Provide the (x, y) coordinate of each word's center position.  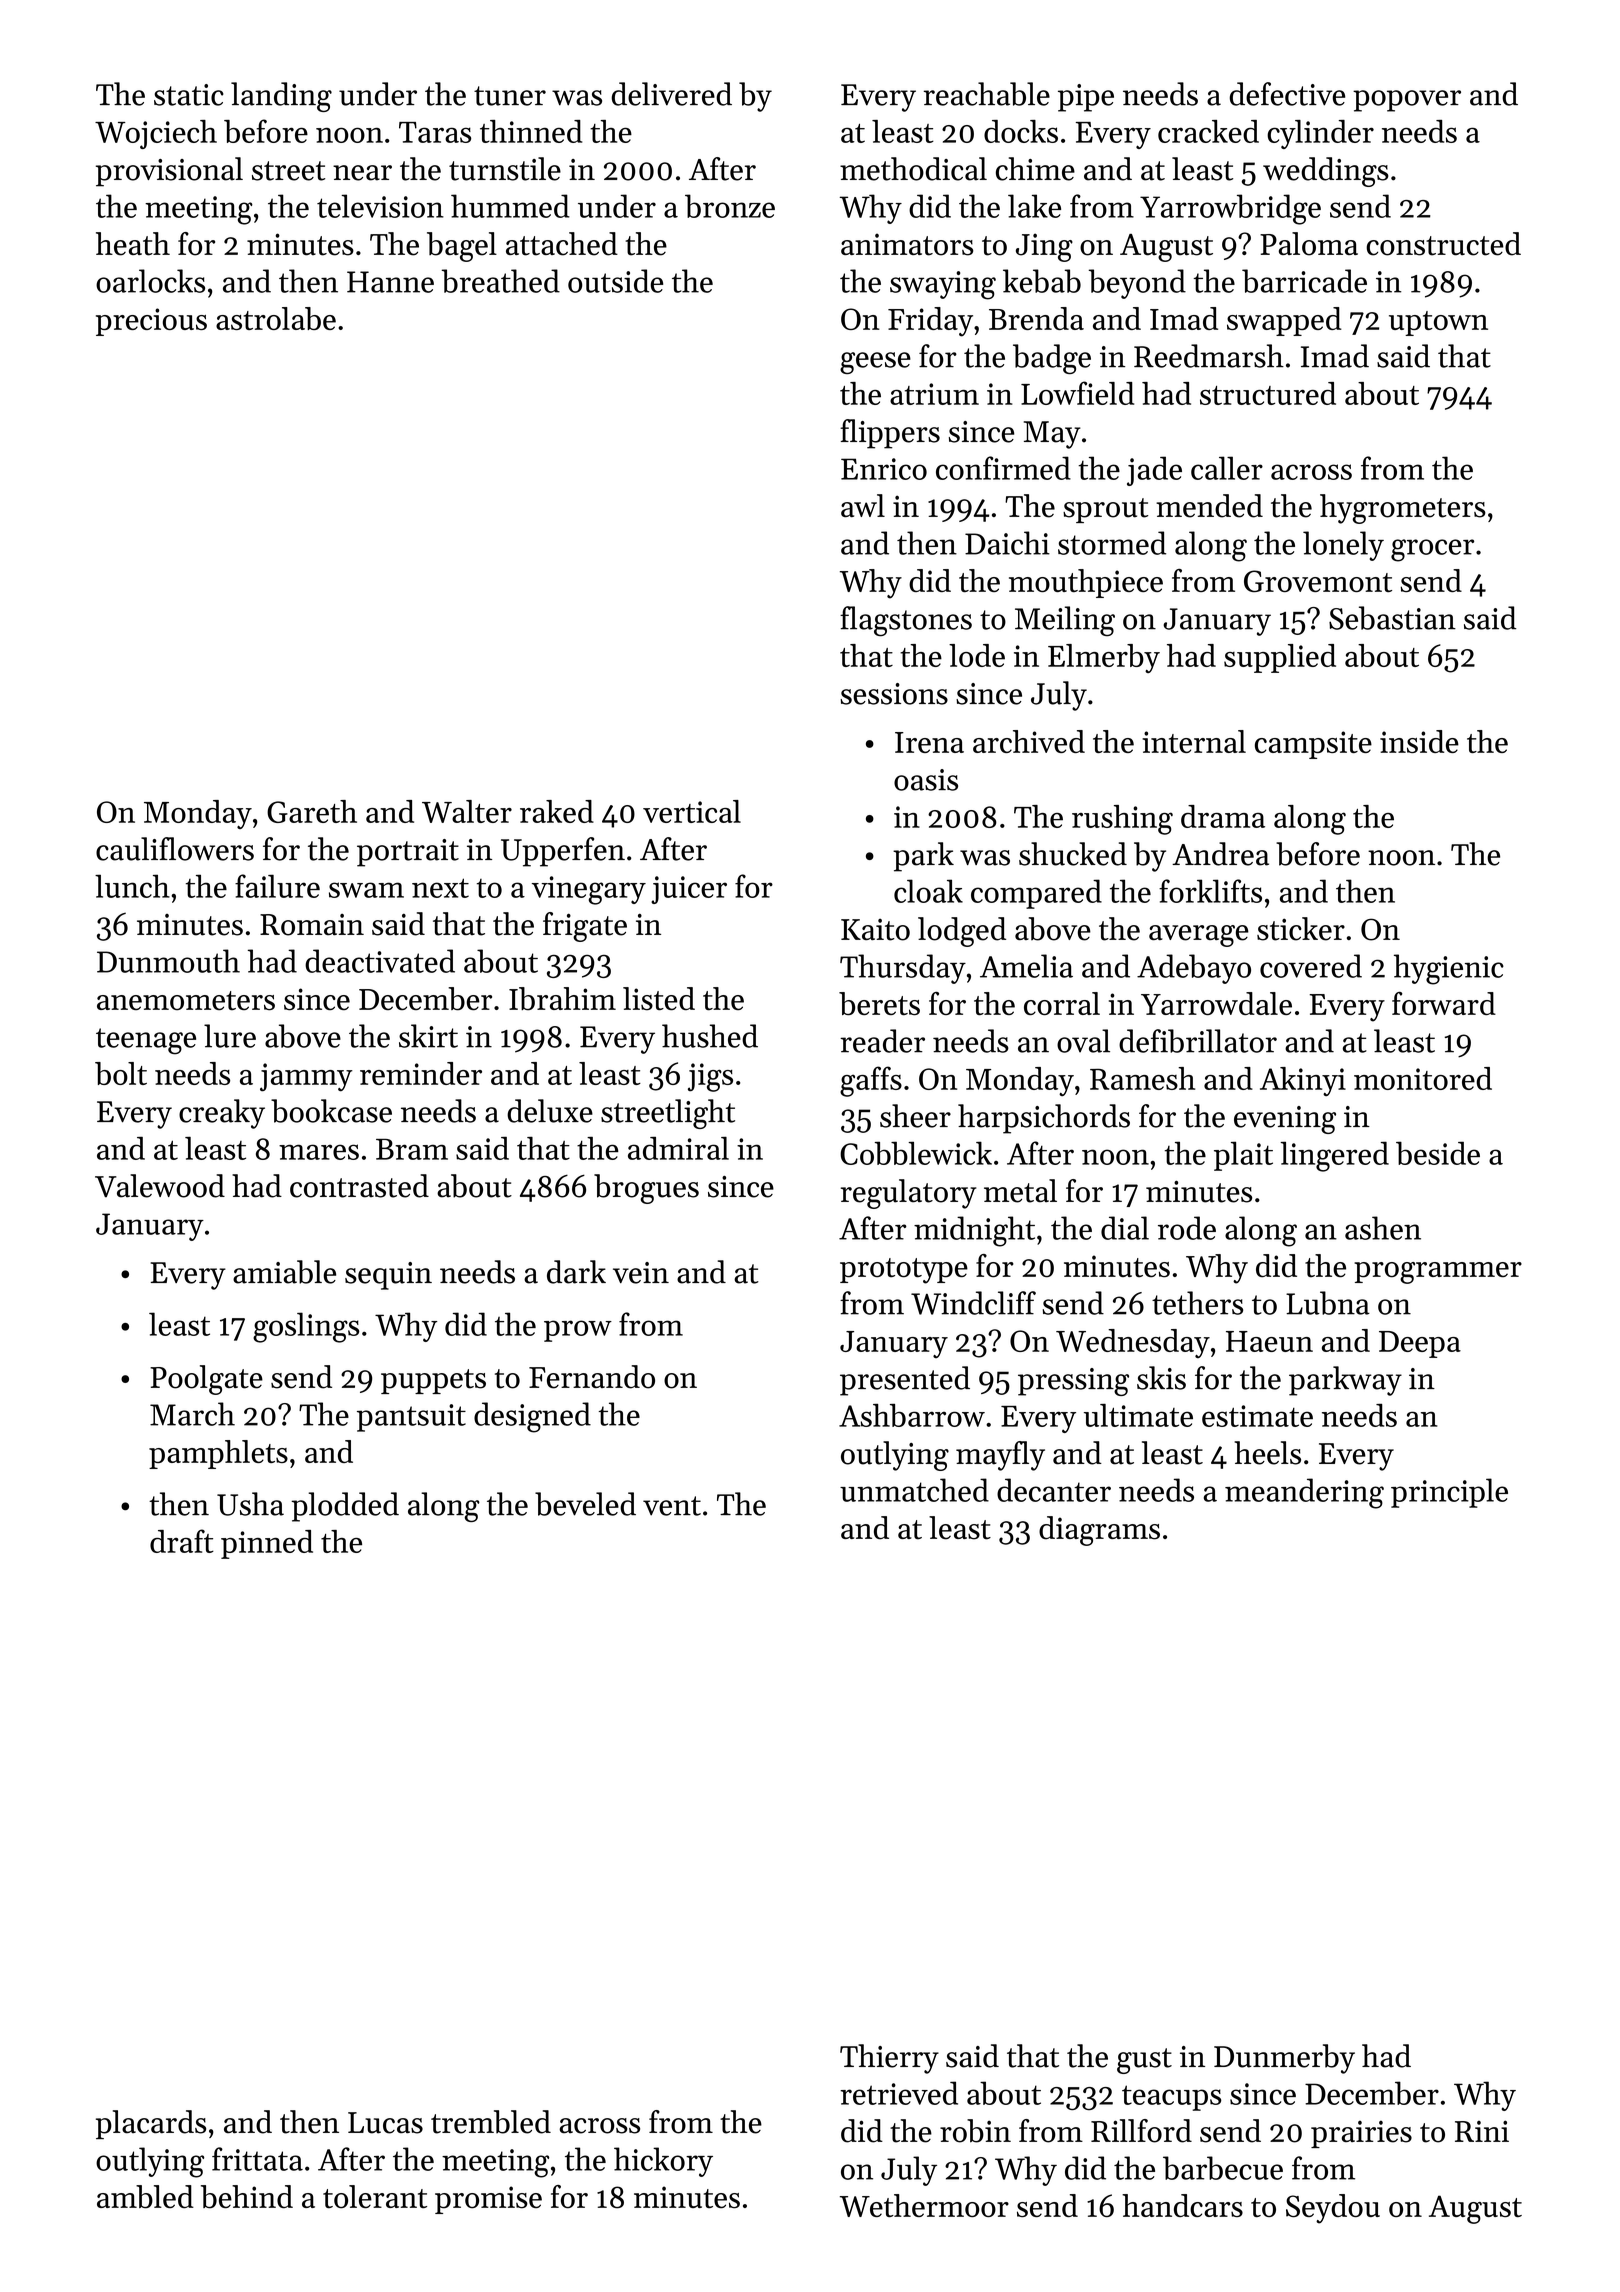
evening (1285, 1120)
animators (907, 244)
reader (882, 1041)
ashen (1383, 1228)
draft (182, 1541)
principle (1449, 1493)
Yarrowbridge (1230, 209)
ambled (145, 2197)
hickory (663, 2162)
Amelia (1026, 966)
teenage (146, 1041)
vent (672, 1506)
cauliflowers (175, 849)
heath (133, 244)
